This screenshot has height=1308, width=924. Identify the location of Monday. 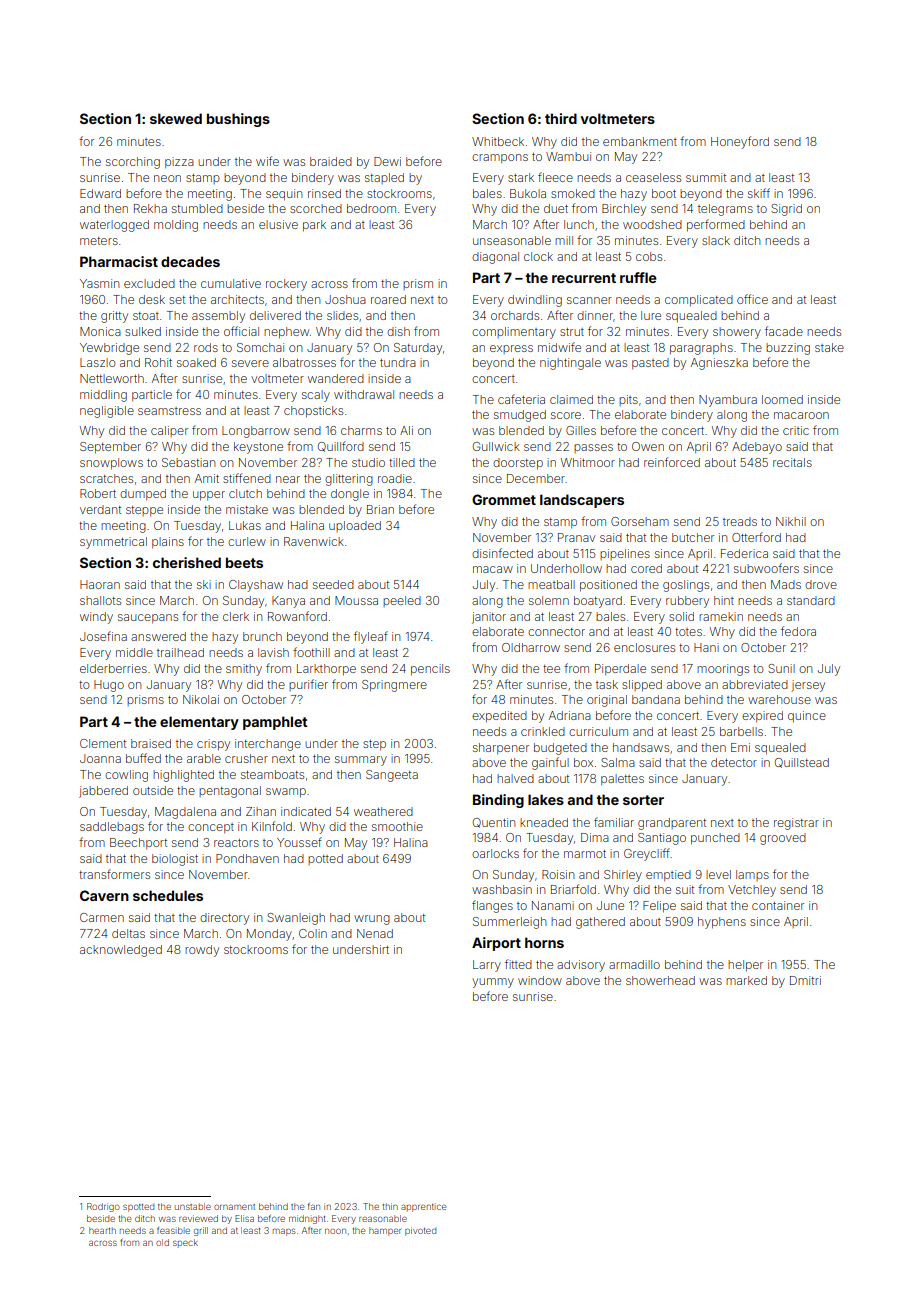
(269, 935).
